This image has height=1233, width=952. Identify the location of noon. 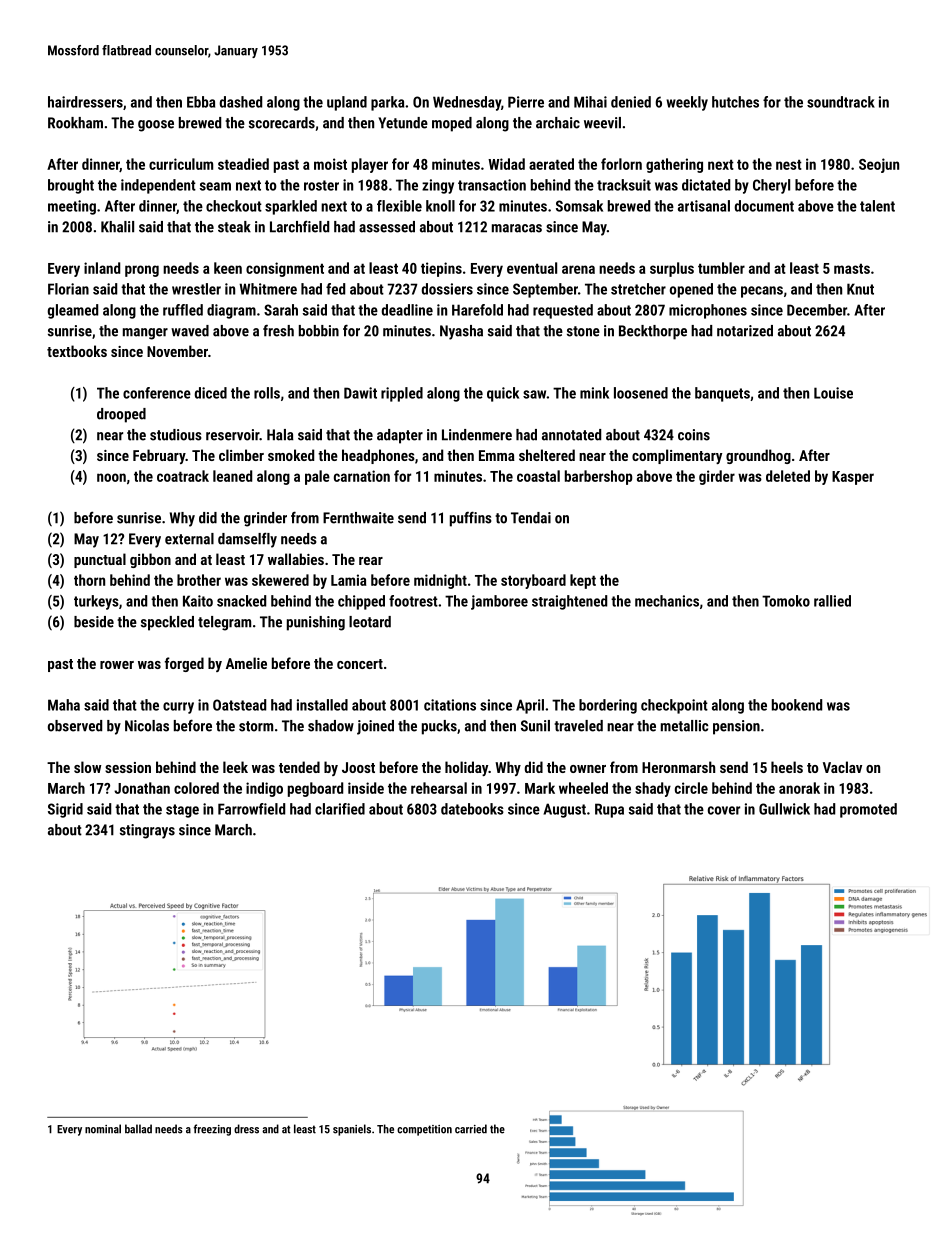
(111, 477).
